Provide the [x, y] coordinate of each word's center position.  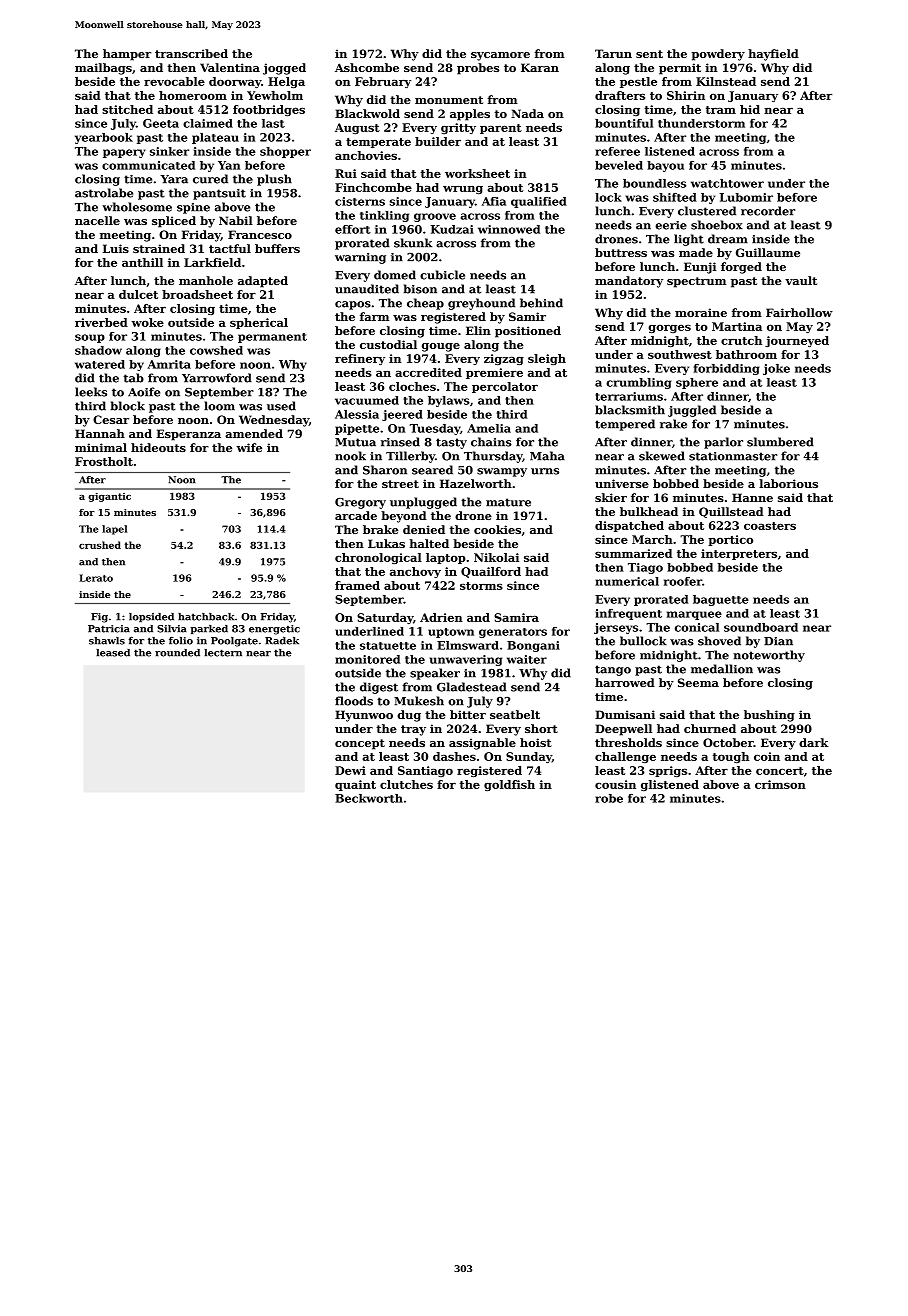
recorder [768, 211]
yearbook [104, 138]
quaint [355, 785]
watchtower [727, 183]
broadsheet [197, 294]
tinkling [384, 216]
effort [353, 229]
